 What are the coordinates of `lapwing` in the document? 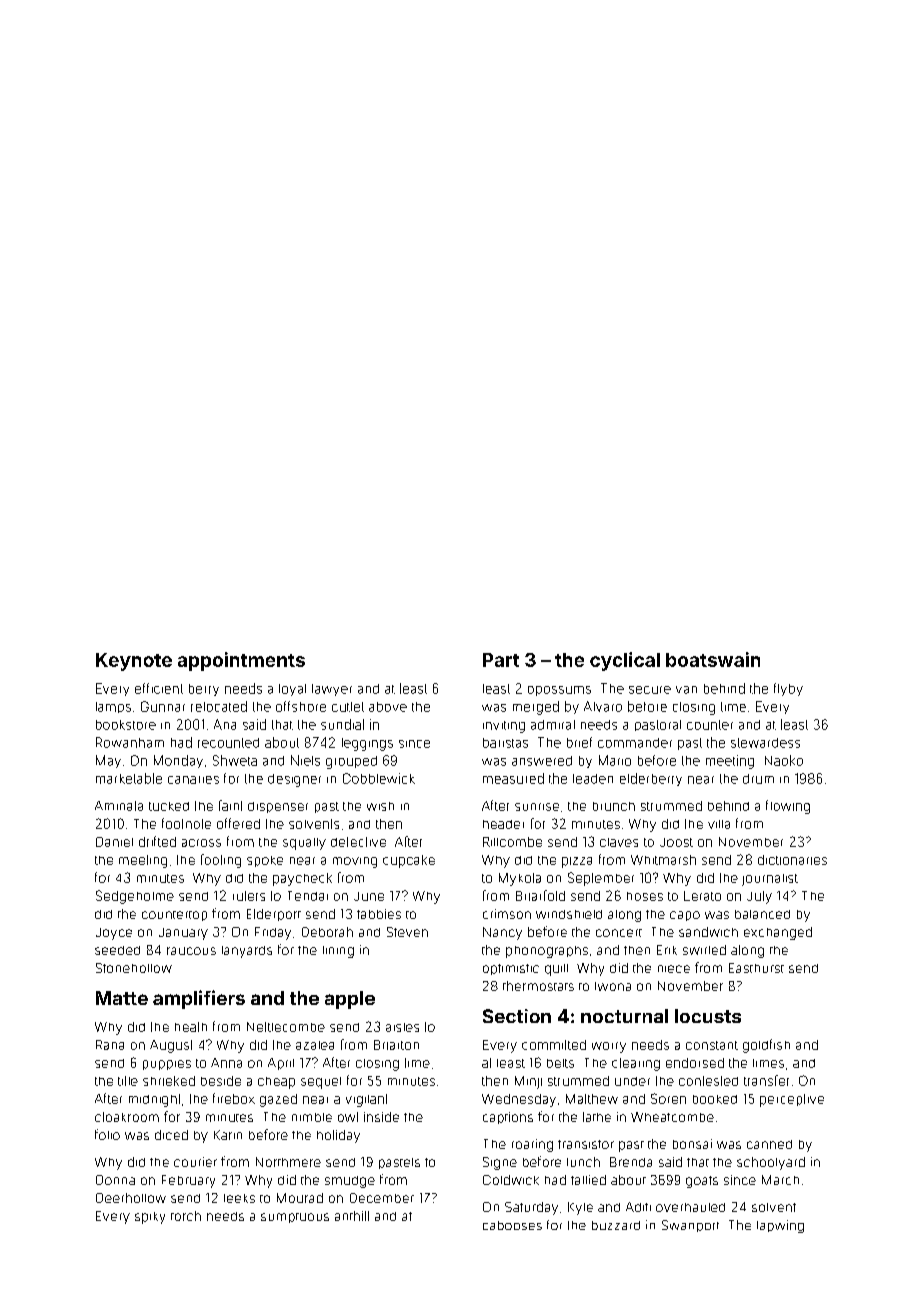 It's located at (780, 1226).
